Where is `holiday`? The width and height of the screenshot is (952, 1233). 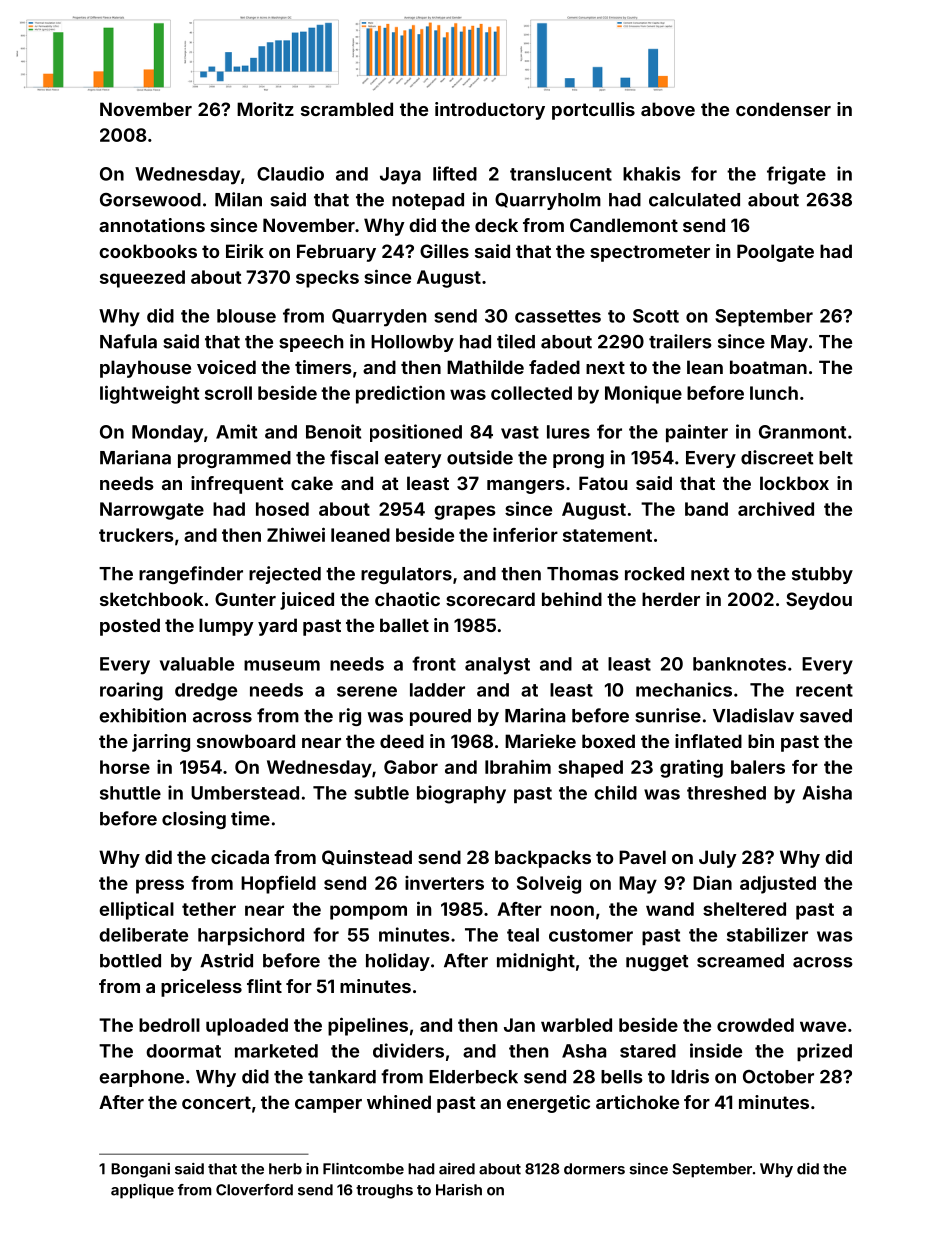 holiday is located at coordinates (398, 962).
